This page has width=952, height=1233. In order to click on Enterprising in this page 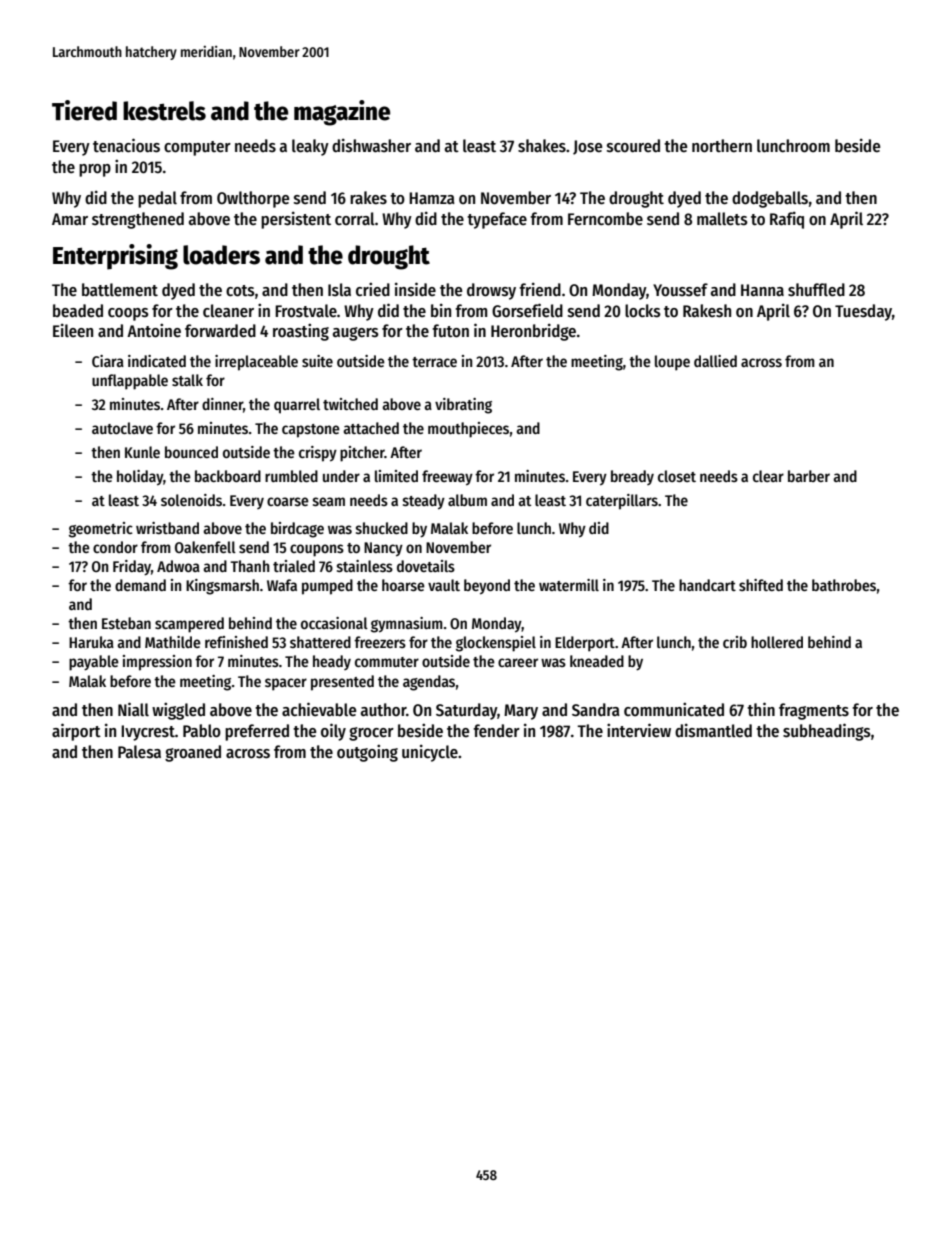, I will do `click(115, 257)`.
